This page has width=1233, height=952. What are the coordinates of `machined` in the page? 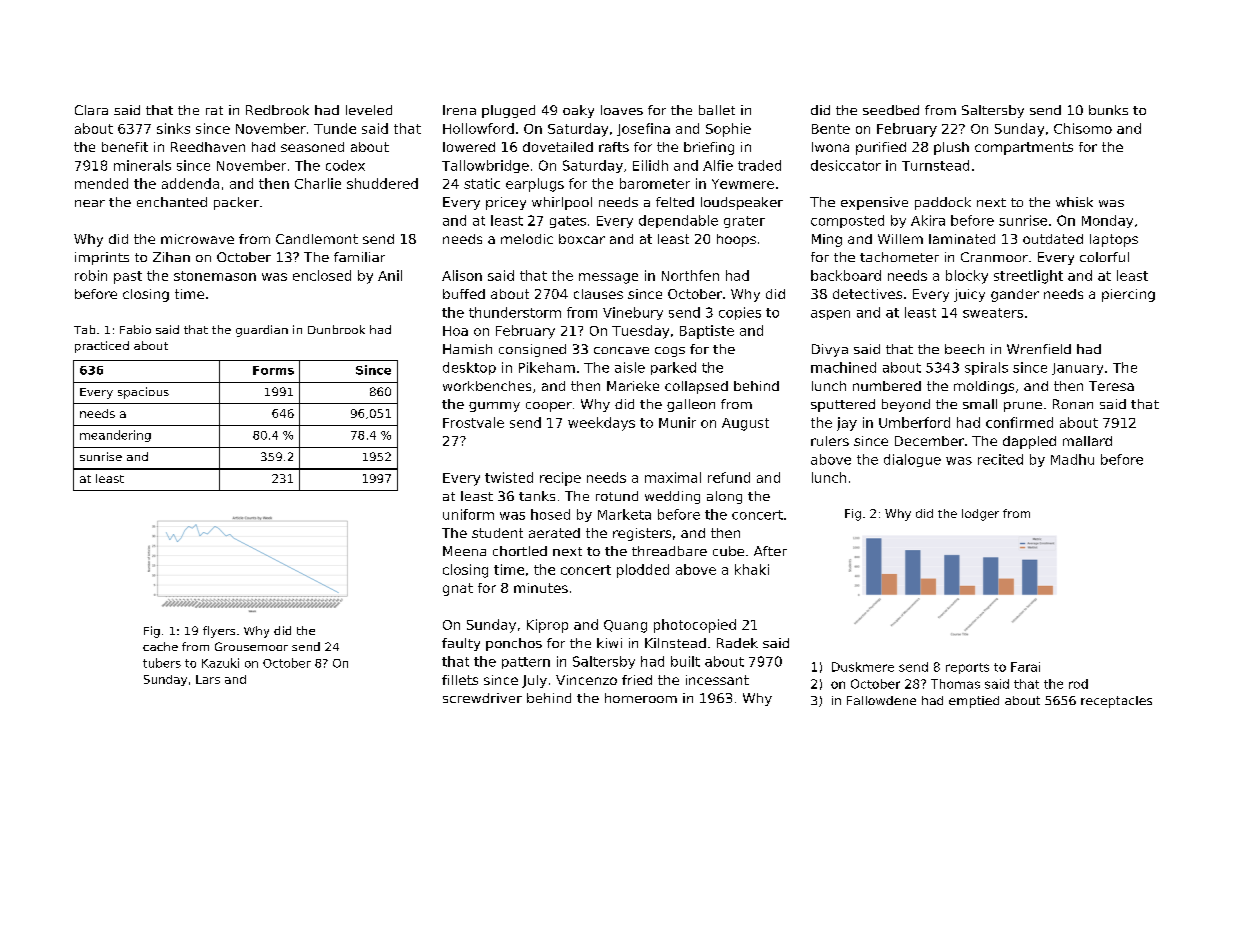 It's located at (843, 367).
